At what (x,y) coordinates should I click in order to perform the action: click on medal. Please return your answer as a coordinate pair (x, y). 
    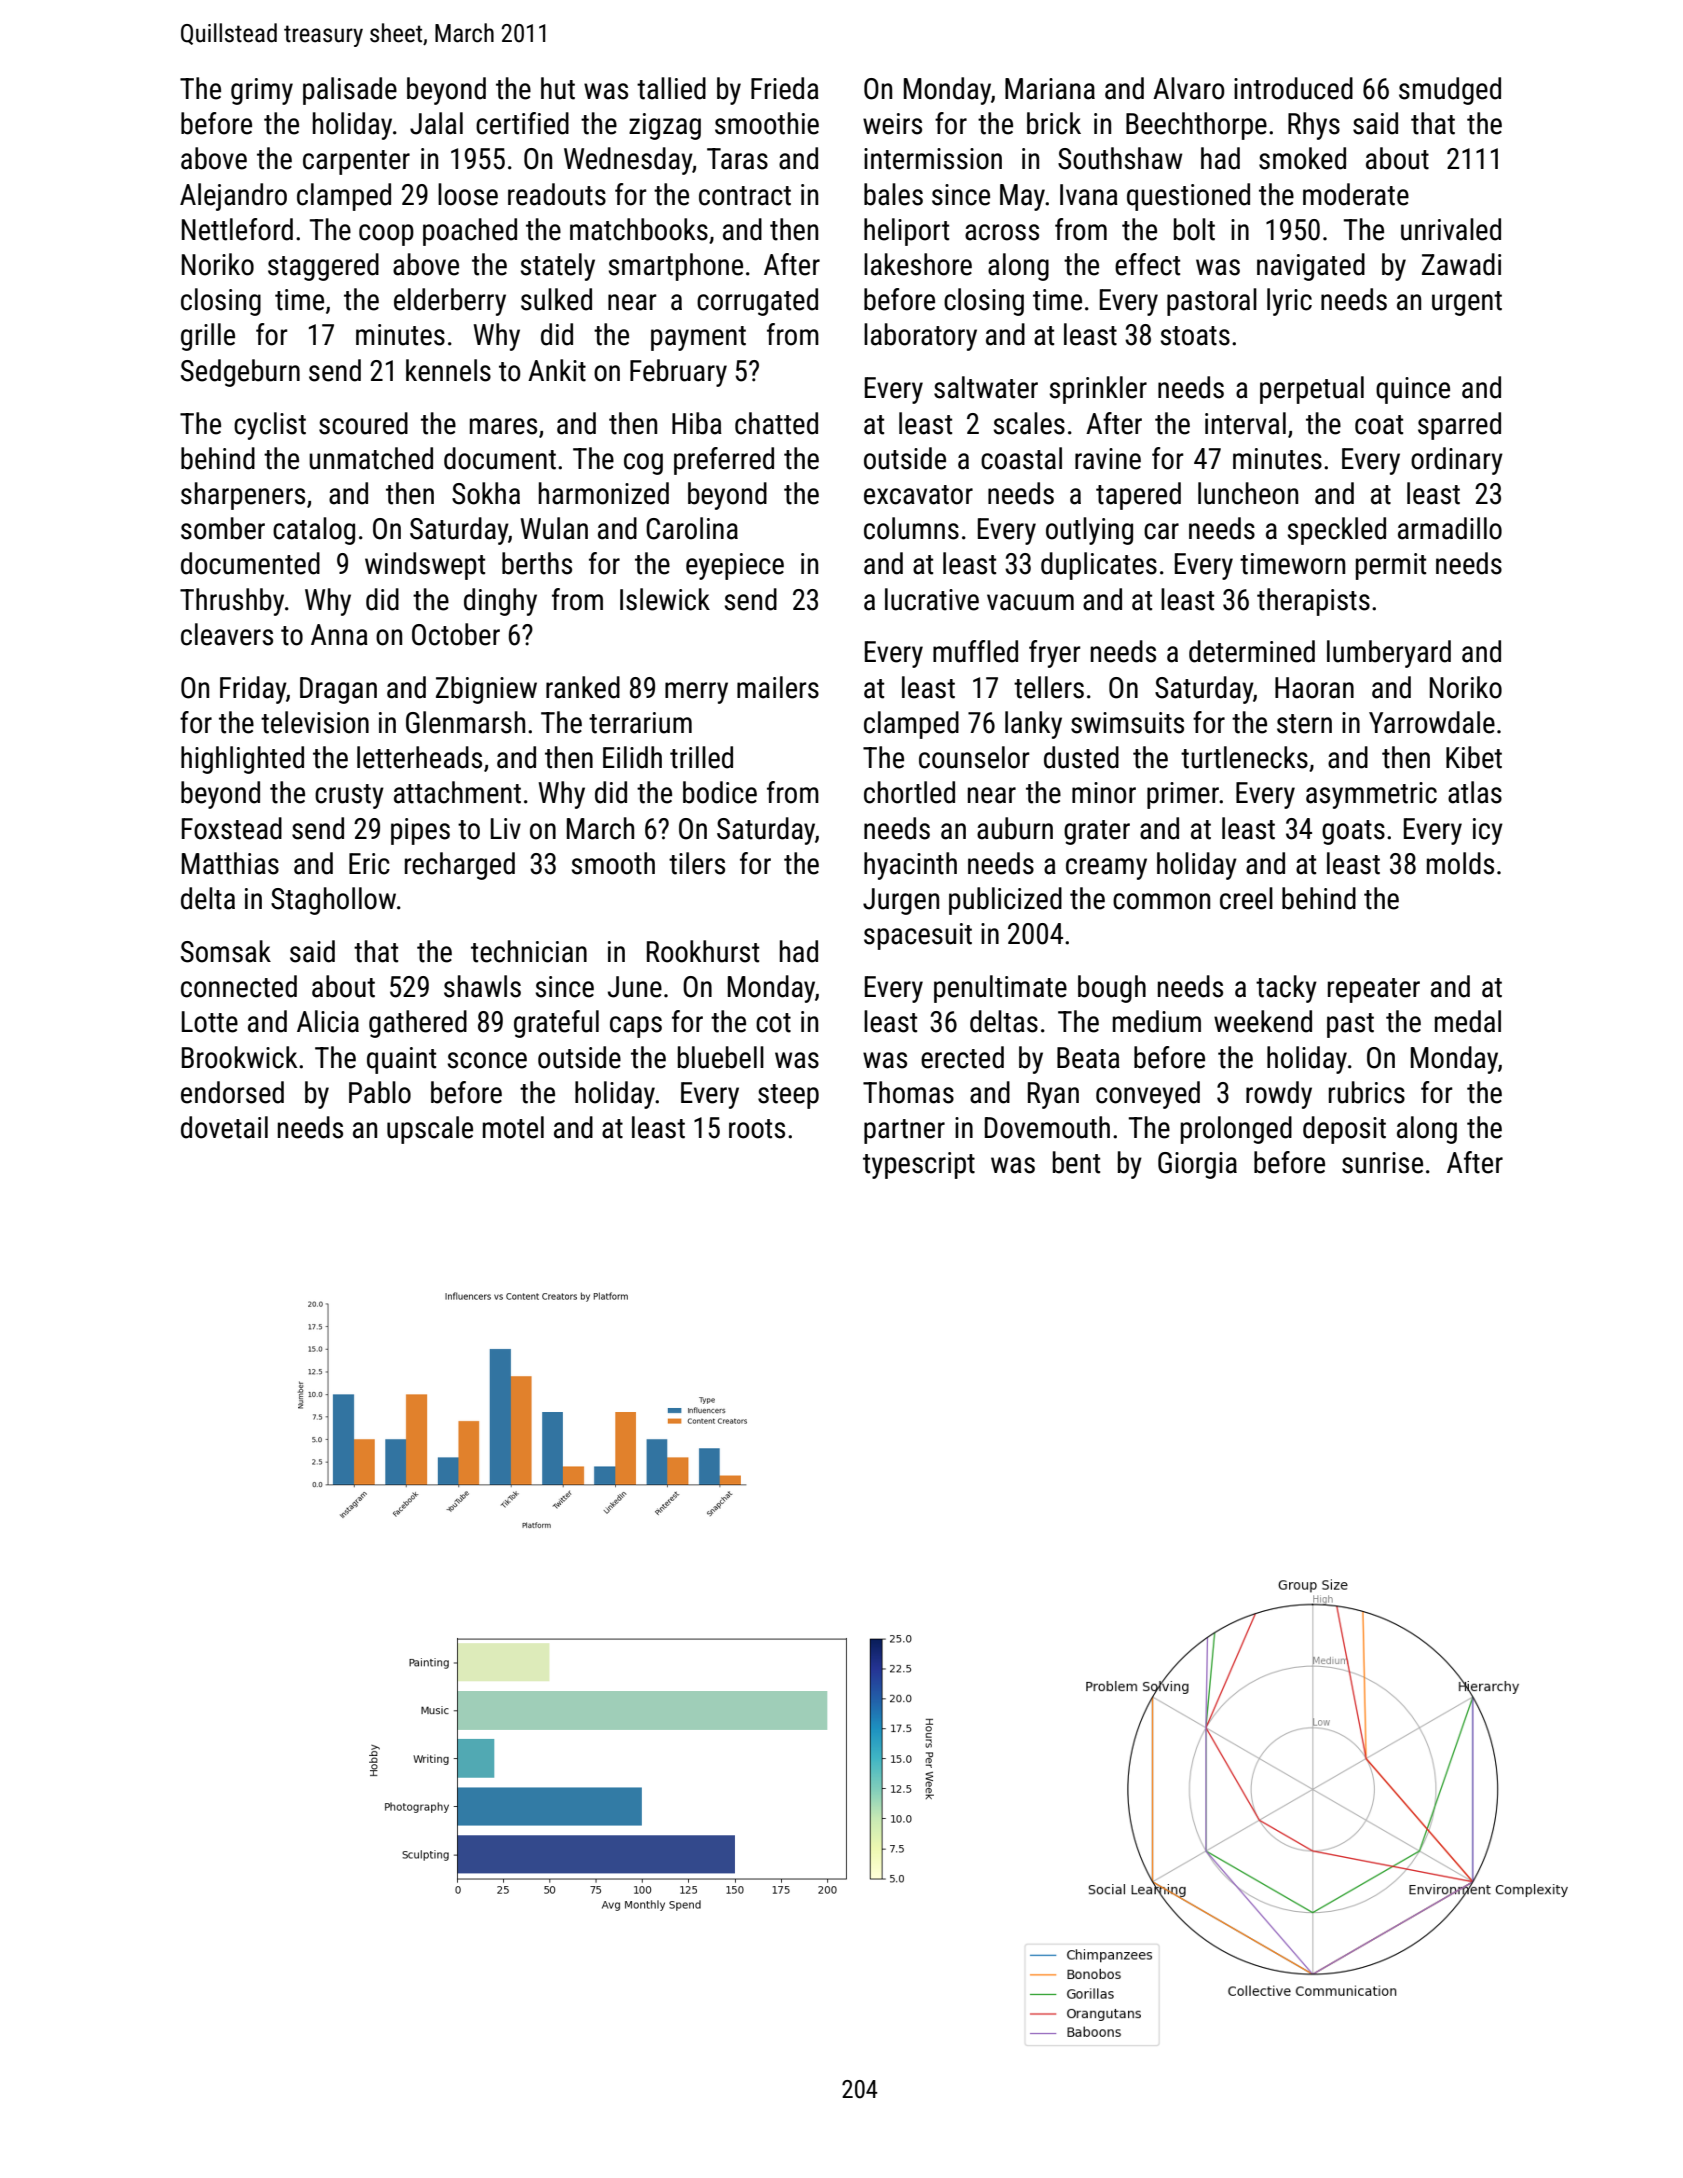
    Looking at the image, I should click on (1468, 1021).
